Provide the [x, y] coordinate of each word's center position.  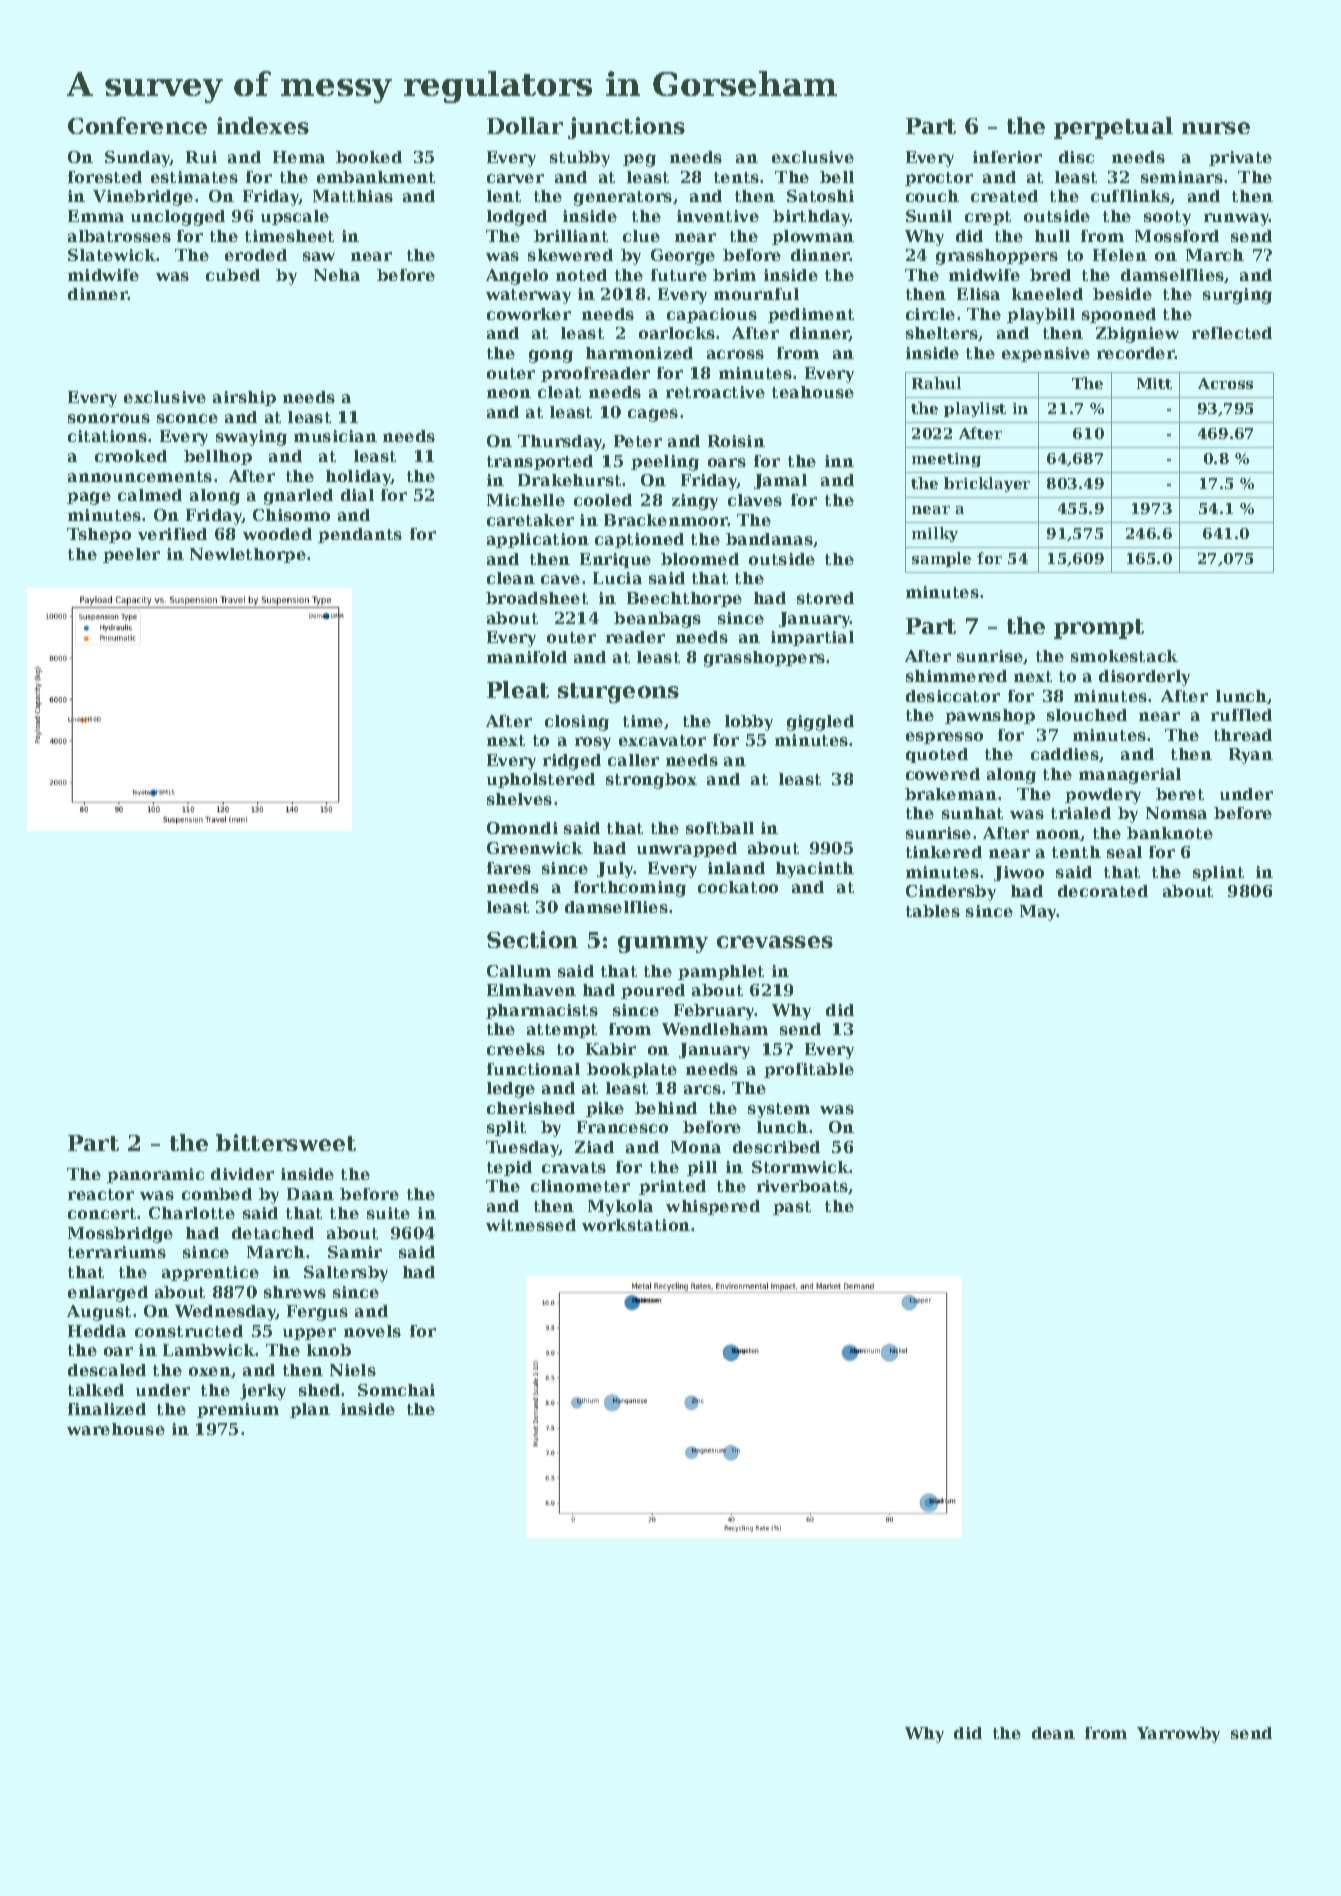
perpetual [1113, 128]
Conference [137, 125]
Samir [355, 1252]
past [792, 1208]
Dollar [525, 125]
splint [1218, 873]
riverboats [803, 1187]
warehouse [116, 1429]
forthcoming [630, 889]
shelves [519, 799]
